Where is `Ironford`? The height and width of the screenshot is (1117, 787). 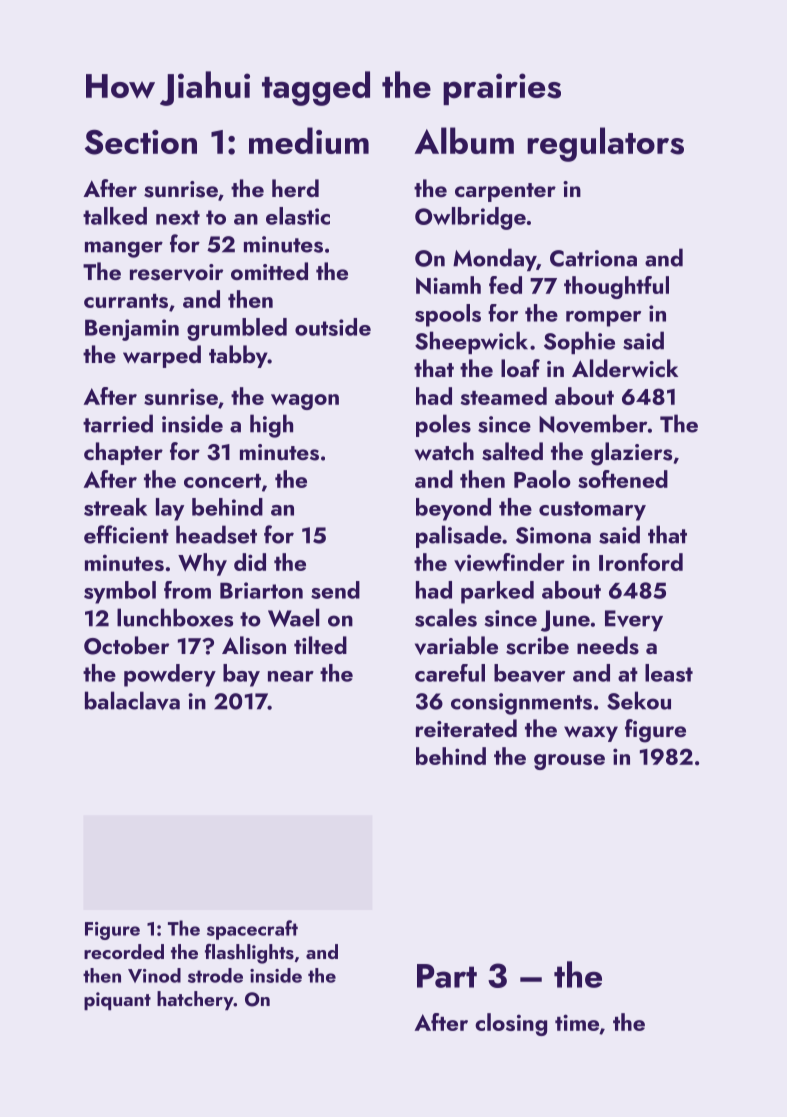 Ironford is located at coordinates (641, 562).
